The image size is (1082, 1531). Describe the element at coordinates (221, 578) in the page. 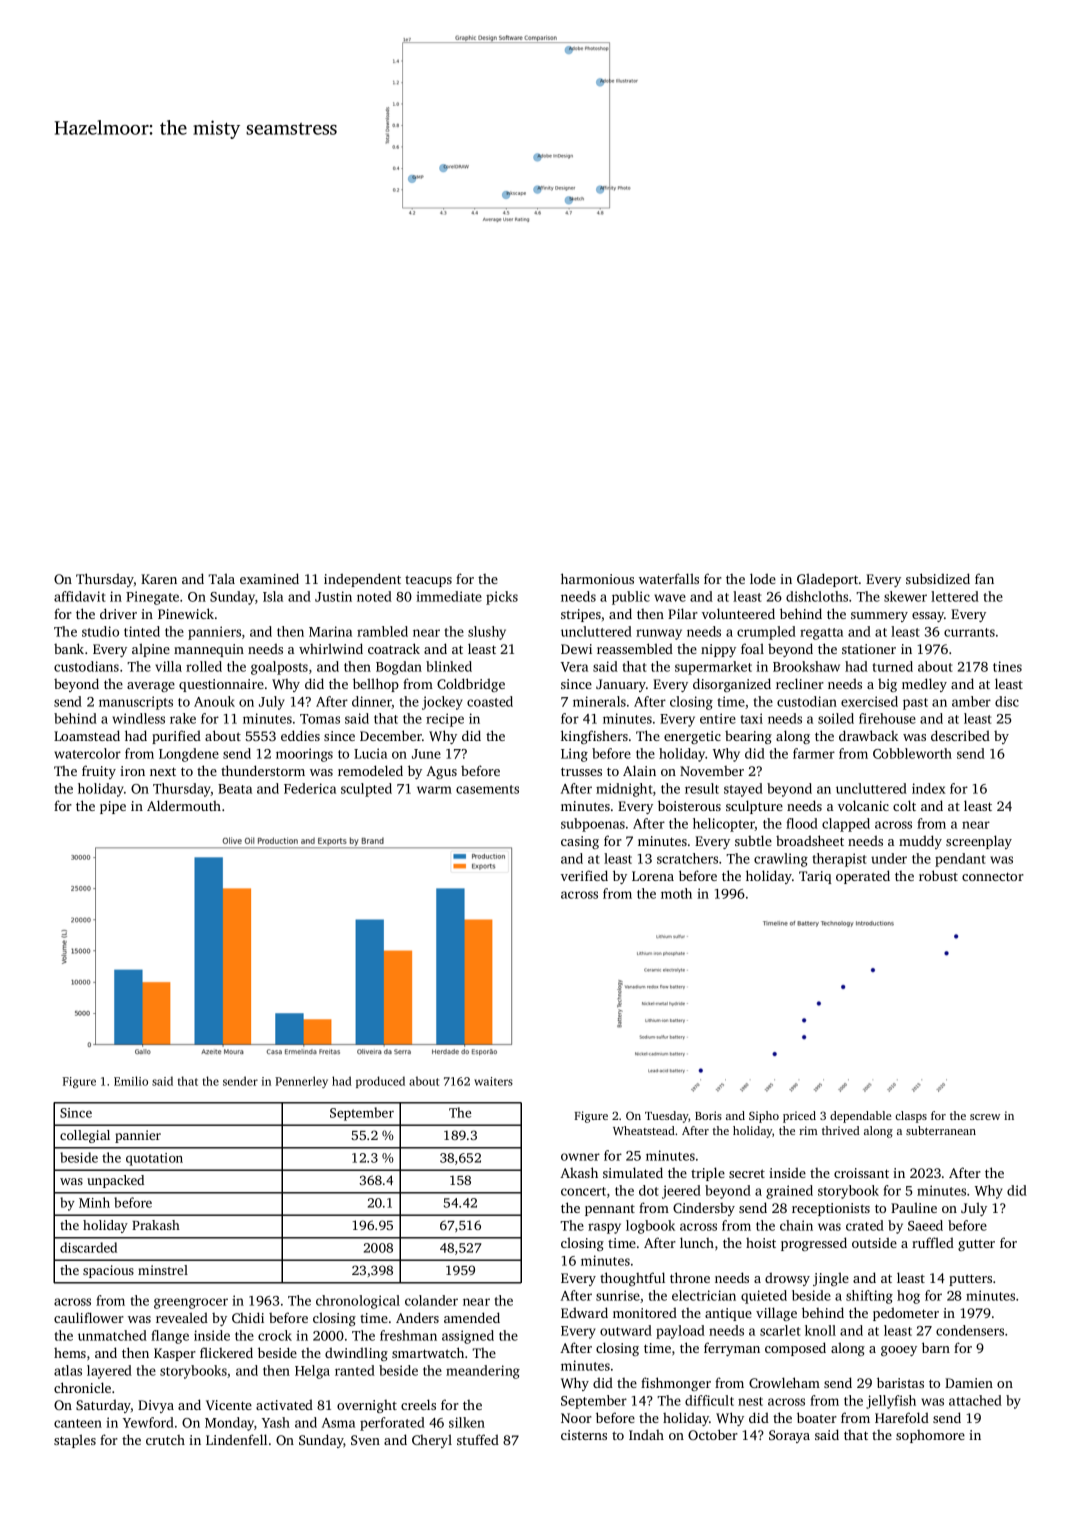

I see `Tala` at that location.
